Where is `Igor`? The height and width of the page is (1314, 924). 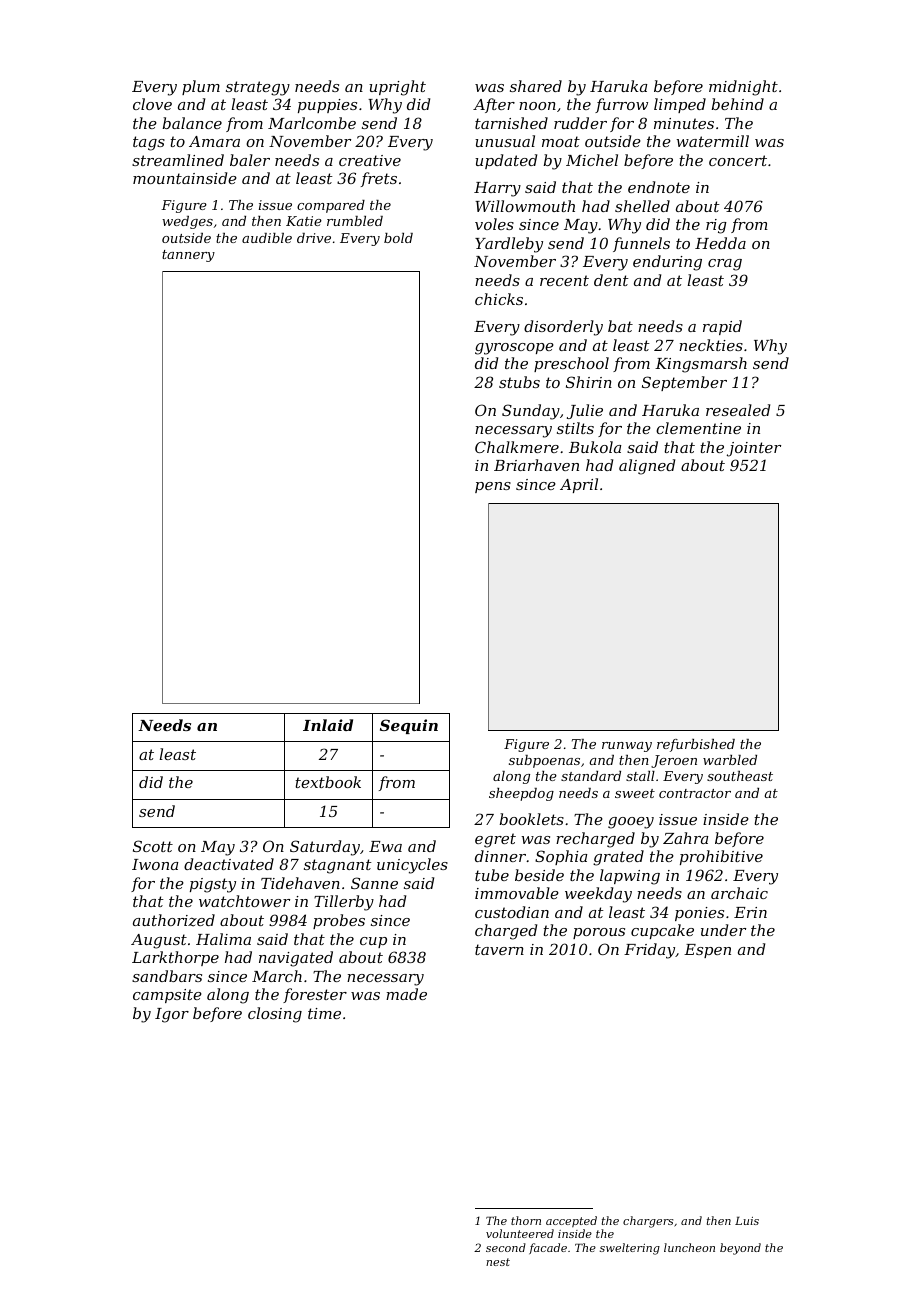 Igor is located at coordinates (172, 1015).
